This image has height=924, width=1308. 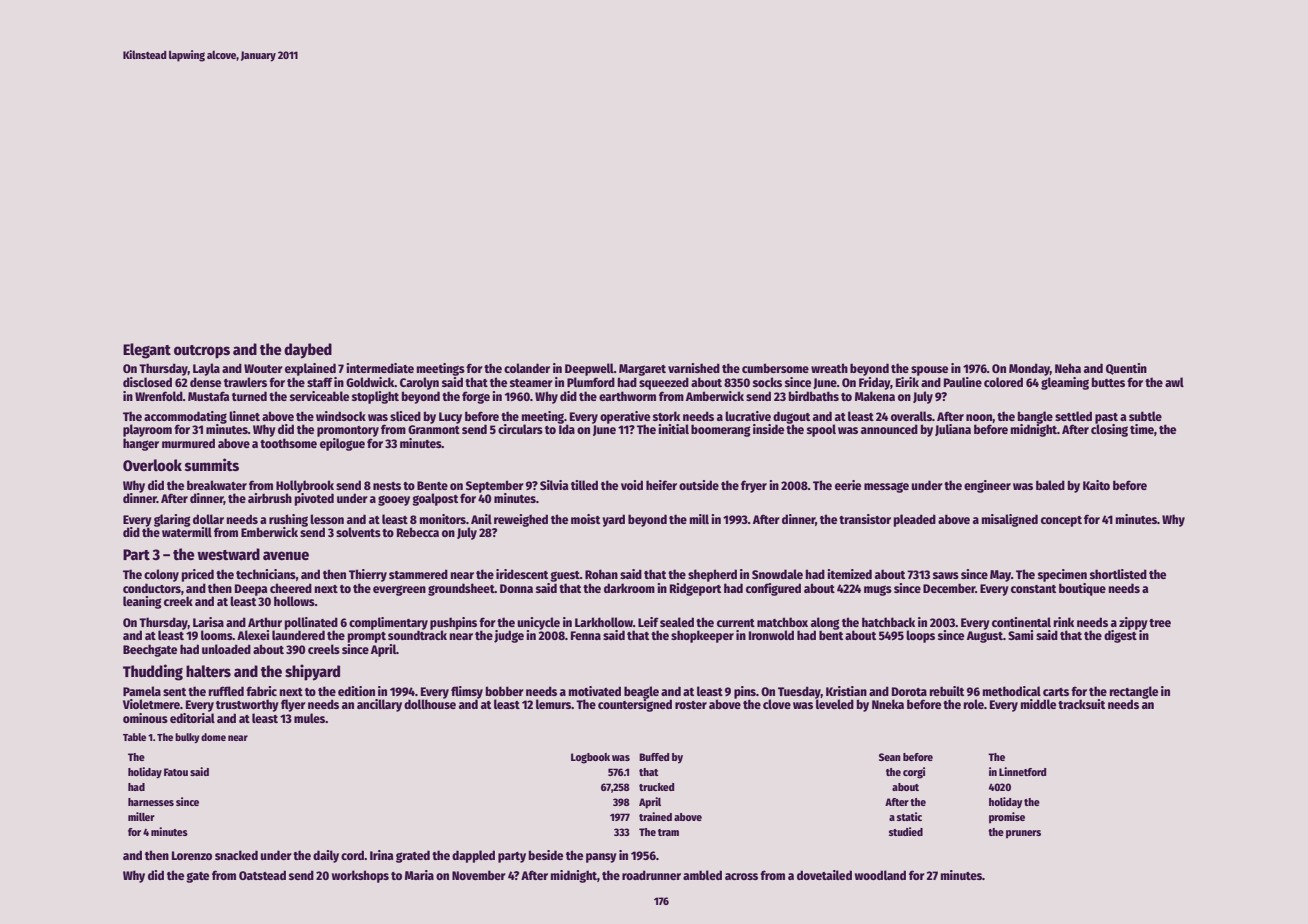 I want to click on stork, so click(x=666, y=416).
